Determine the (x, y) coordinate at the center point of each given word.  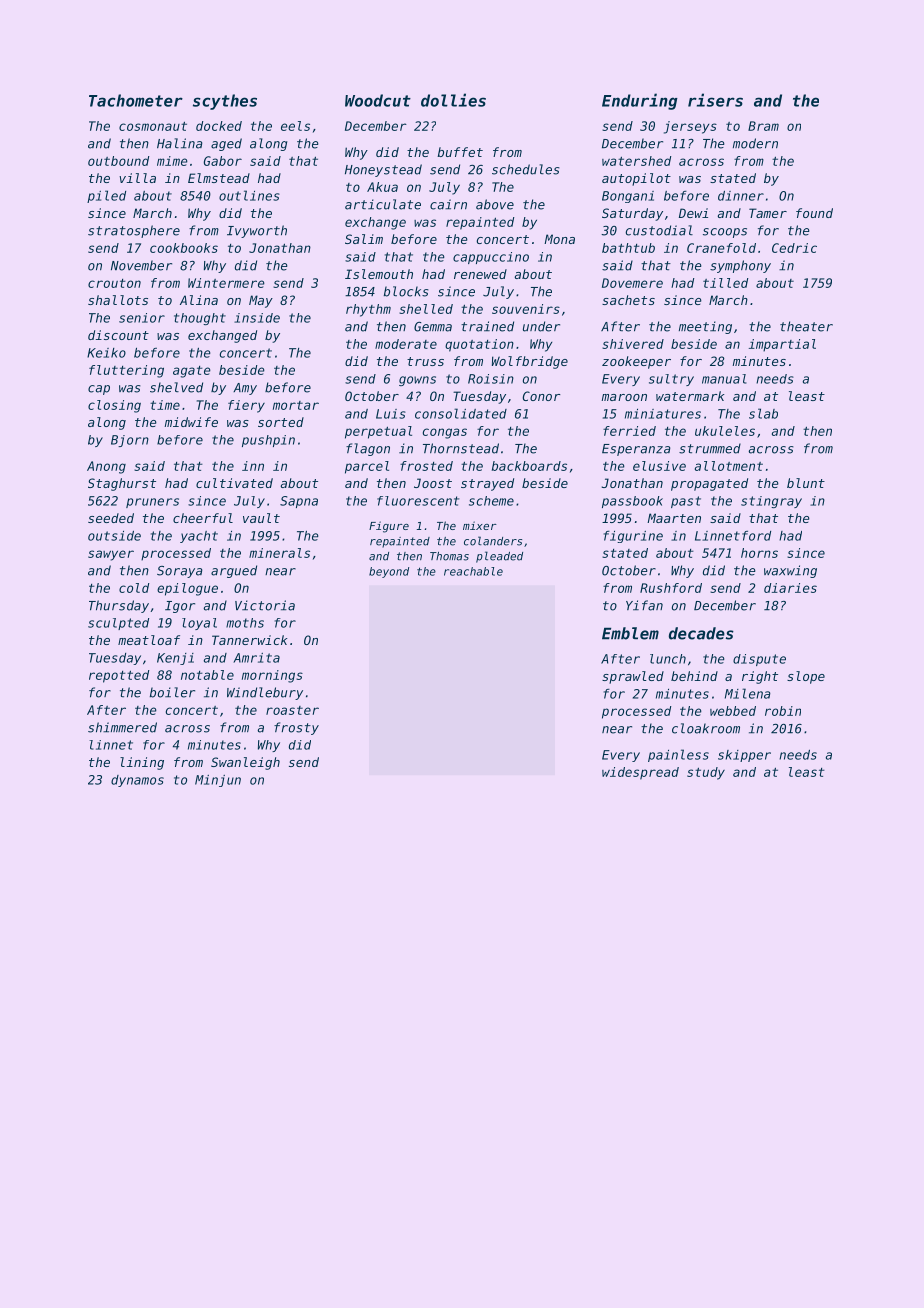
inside (257, 318)
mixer (480, 525)
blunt (806, 483)
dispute (759, 660)
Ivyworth (257, 231)
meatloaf (149, 640)
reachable (473, 571)
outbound (118, 161)
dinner (741, 196)
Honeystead (383, 170)
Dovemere (632, 283)
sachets (628, 300)
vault (261, 518)
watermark (690, 396)
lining (142, 763)
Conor (542, 396)
